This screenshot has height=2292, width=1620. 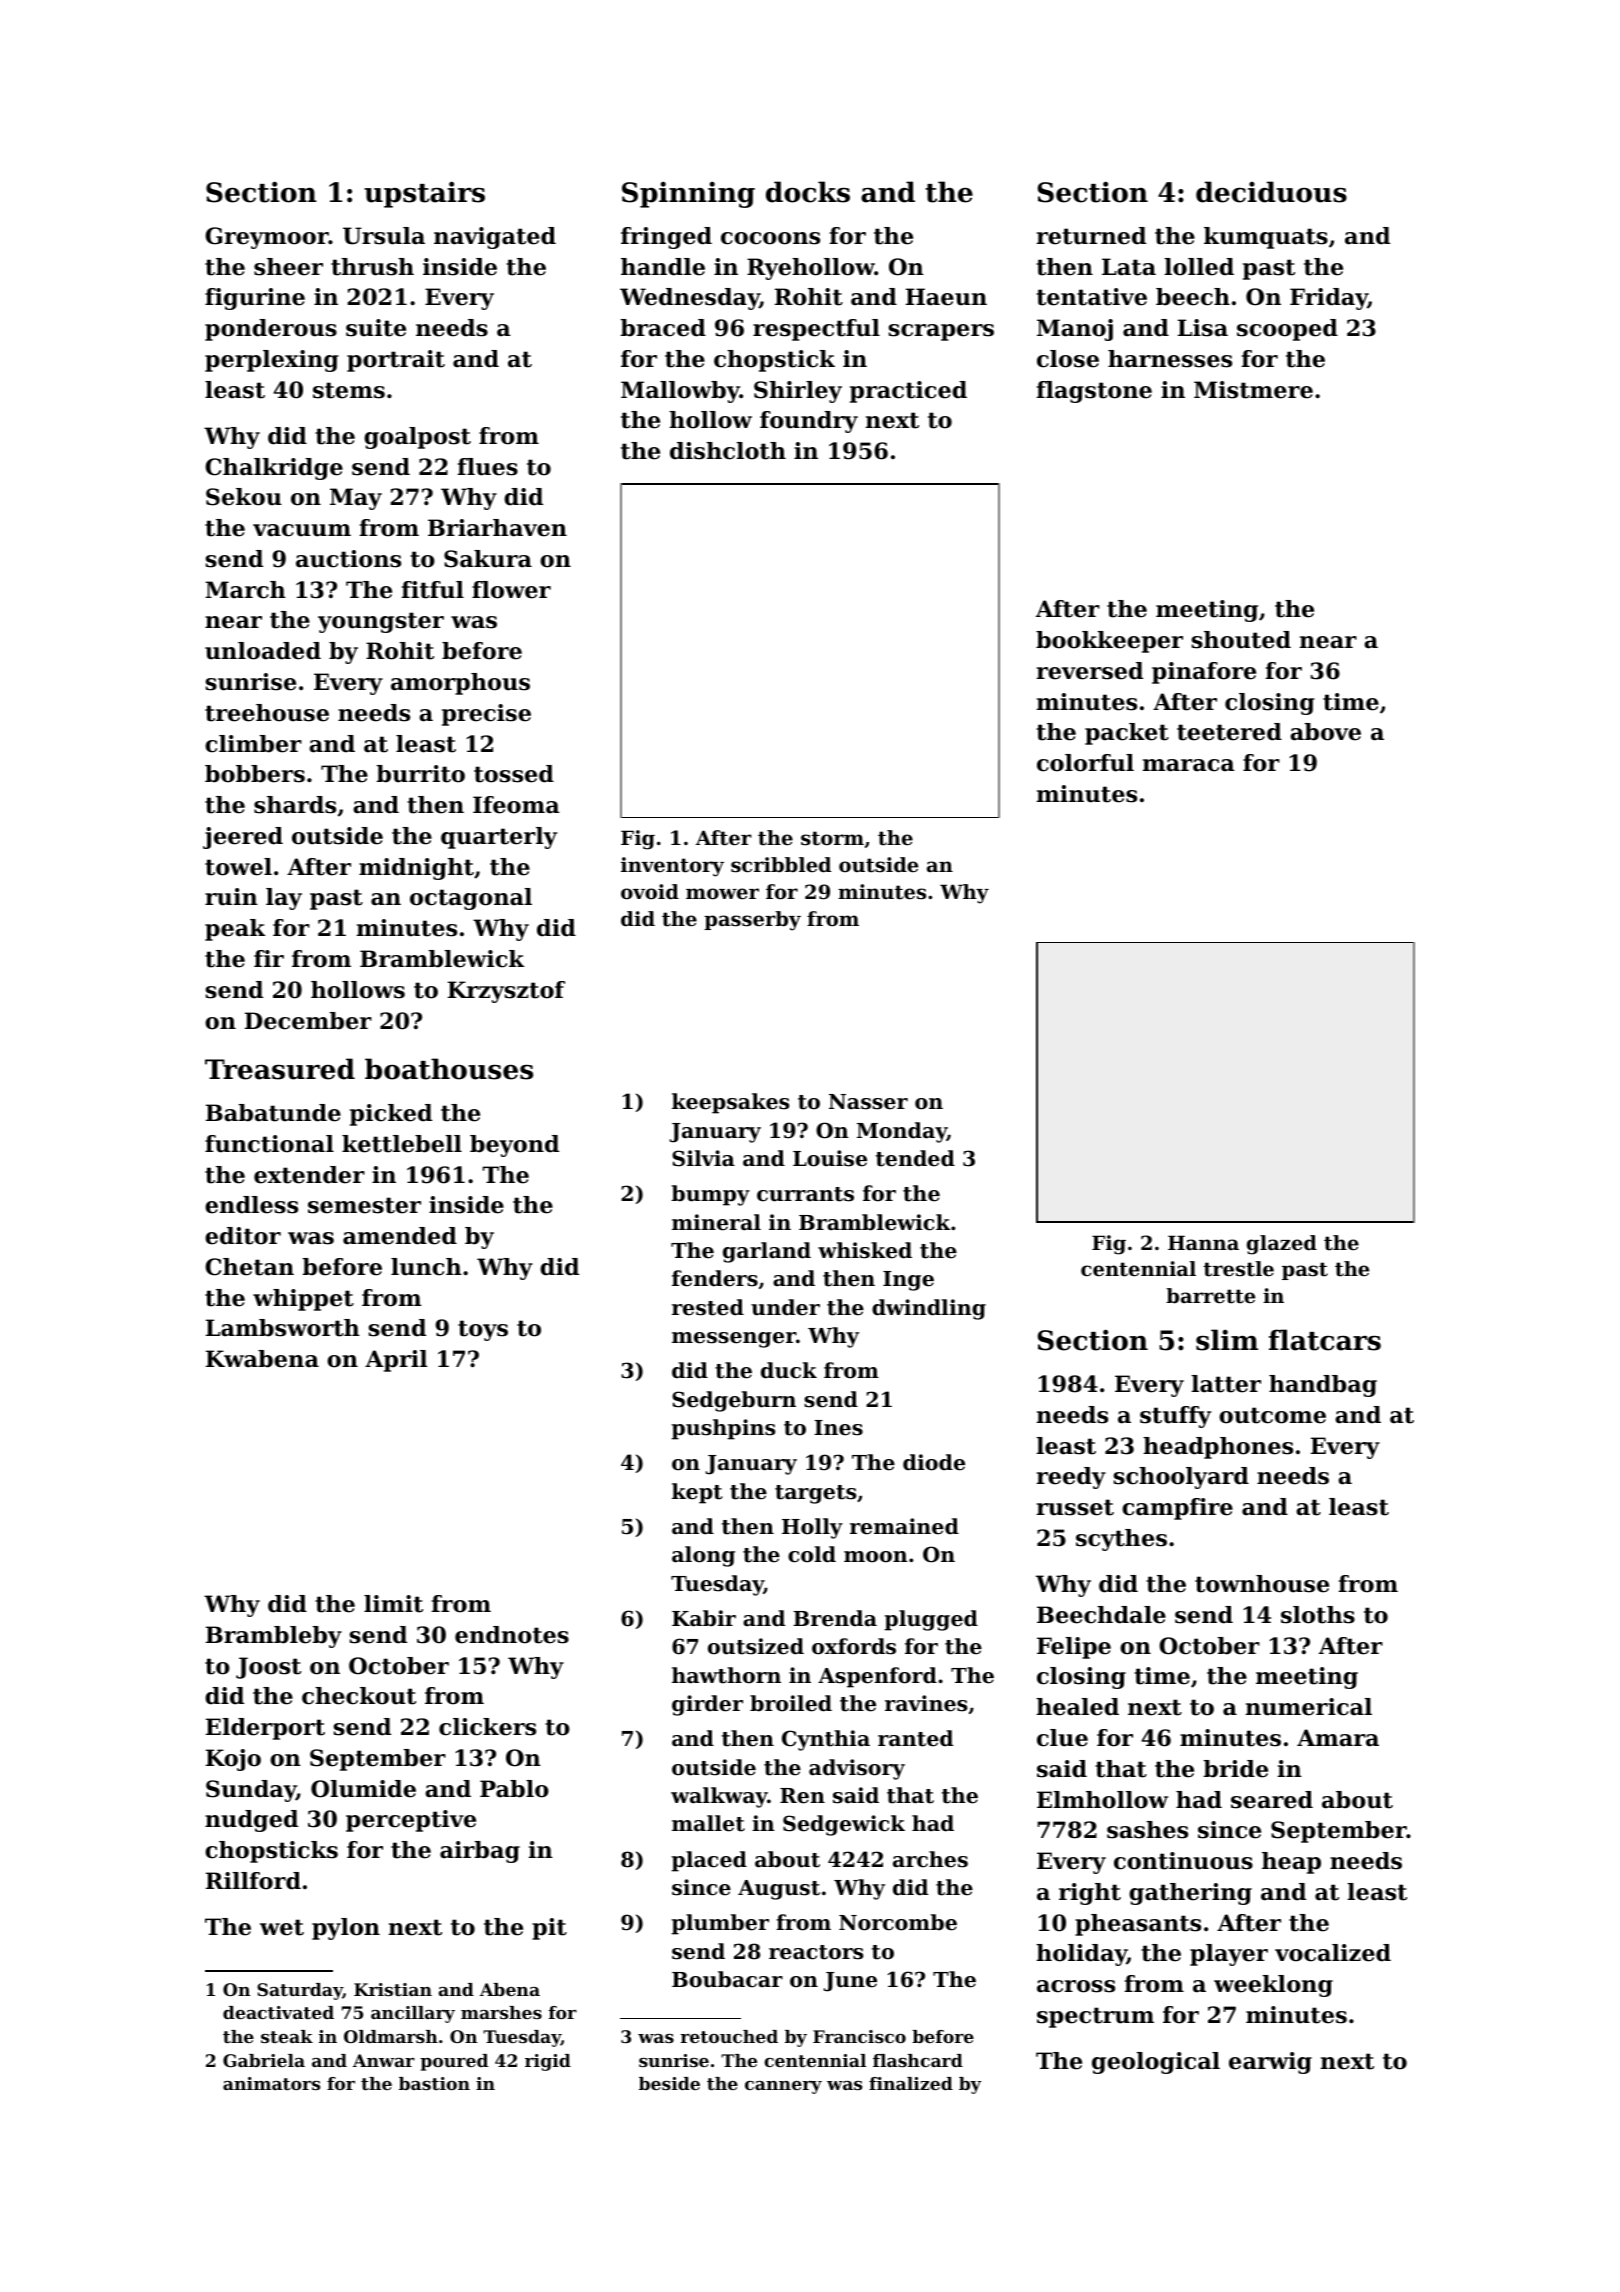 What do you see at coordinates (1323, 1386) in the screenshot?
I see `handbag` at bounding box center [1323, 1386].
